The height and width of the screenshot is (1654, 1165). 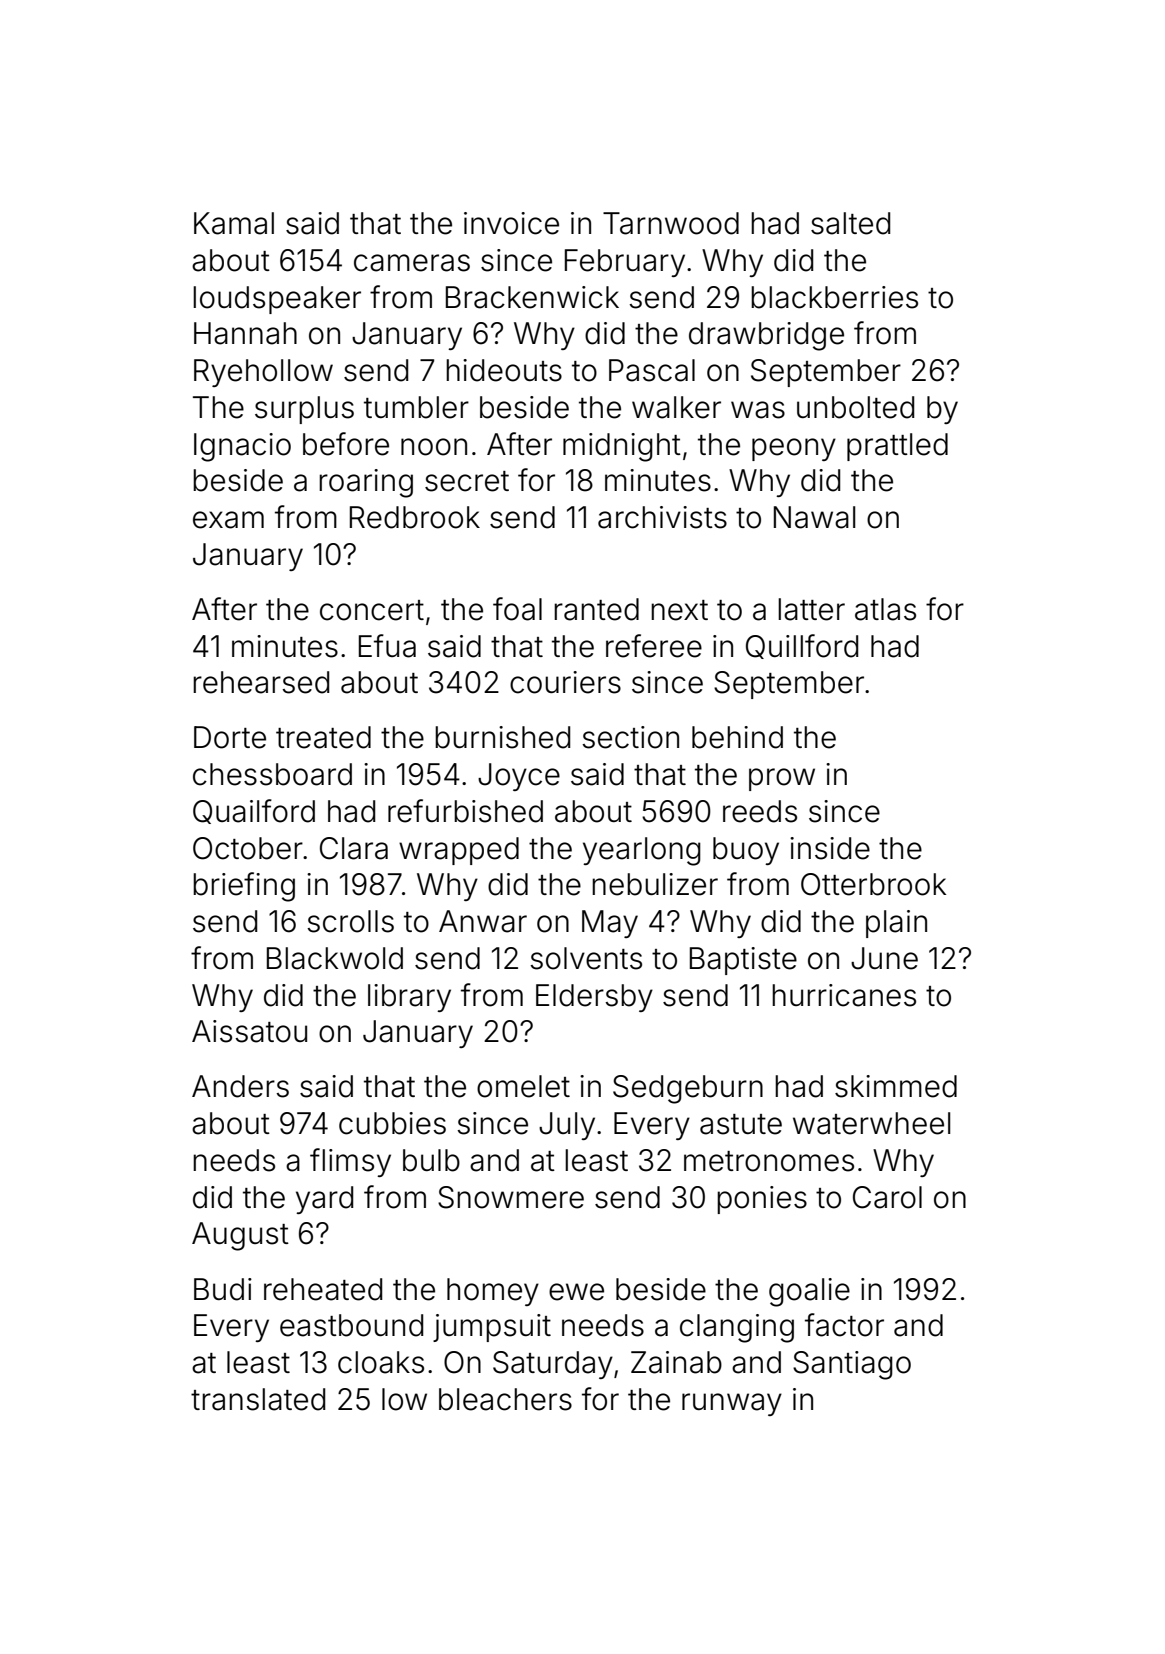 I want to click on translated, so click(x=258, y=1399).
